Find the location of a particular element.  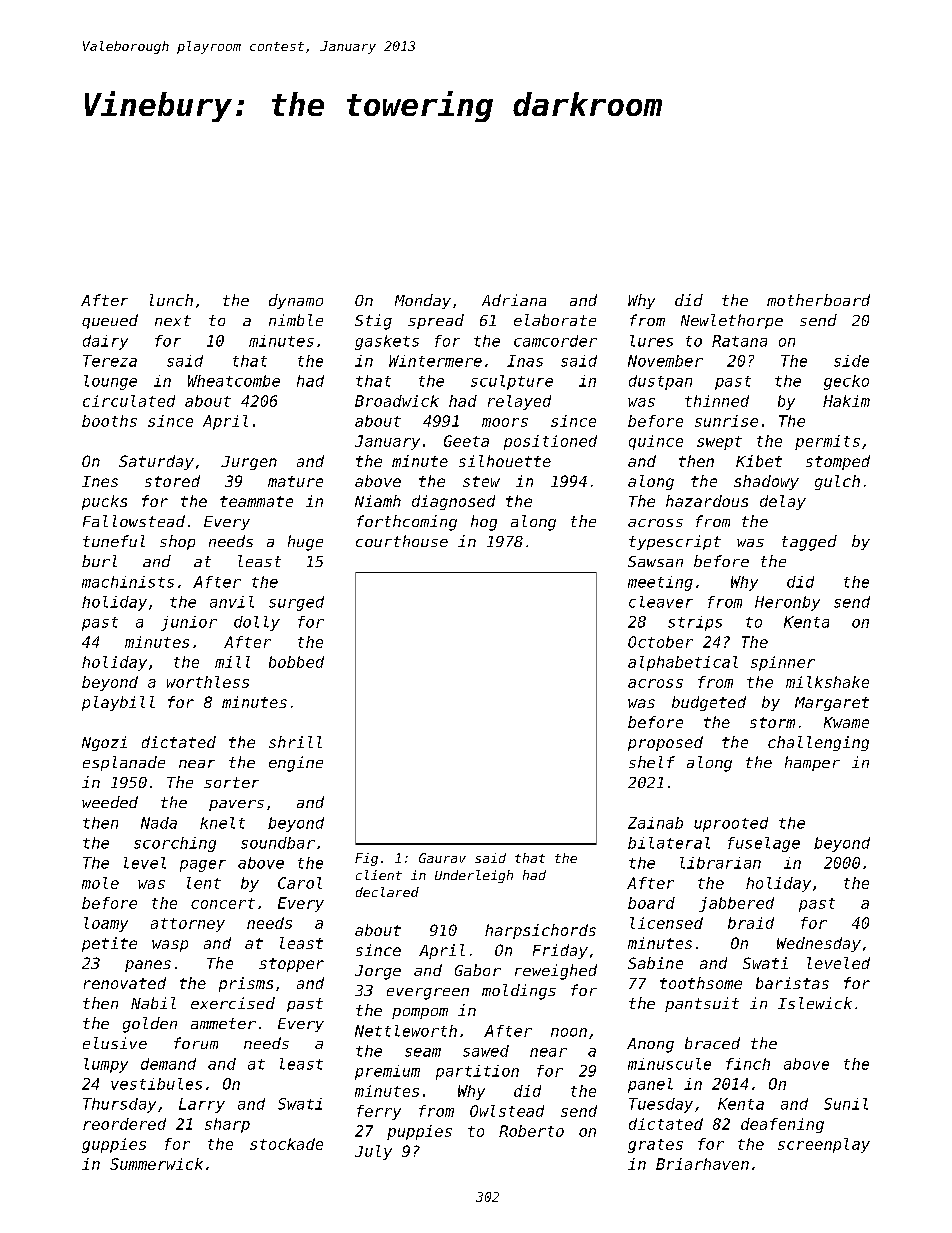

lent is located at coordinates (204, 883).
